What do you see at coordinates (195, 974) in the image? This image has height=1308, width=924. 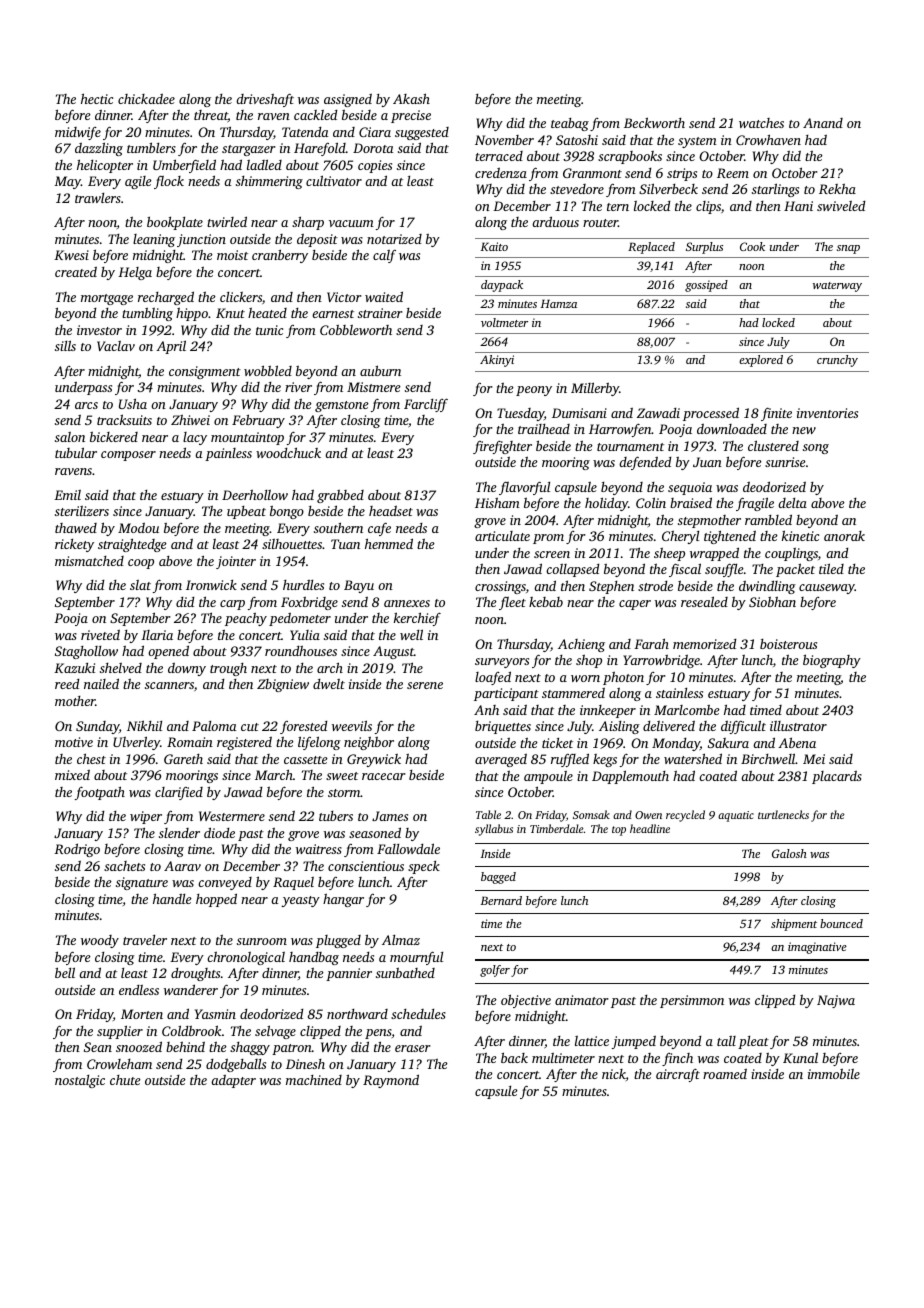 I see `droughts` at bounding box center [195, 974].
